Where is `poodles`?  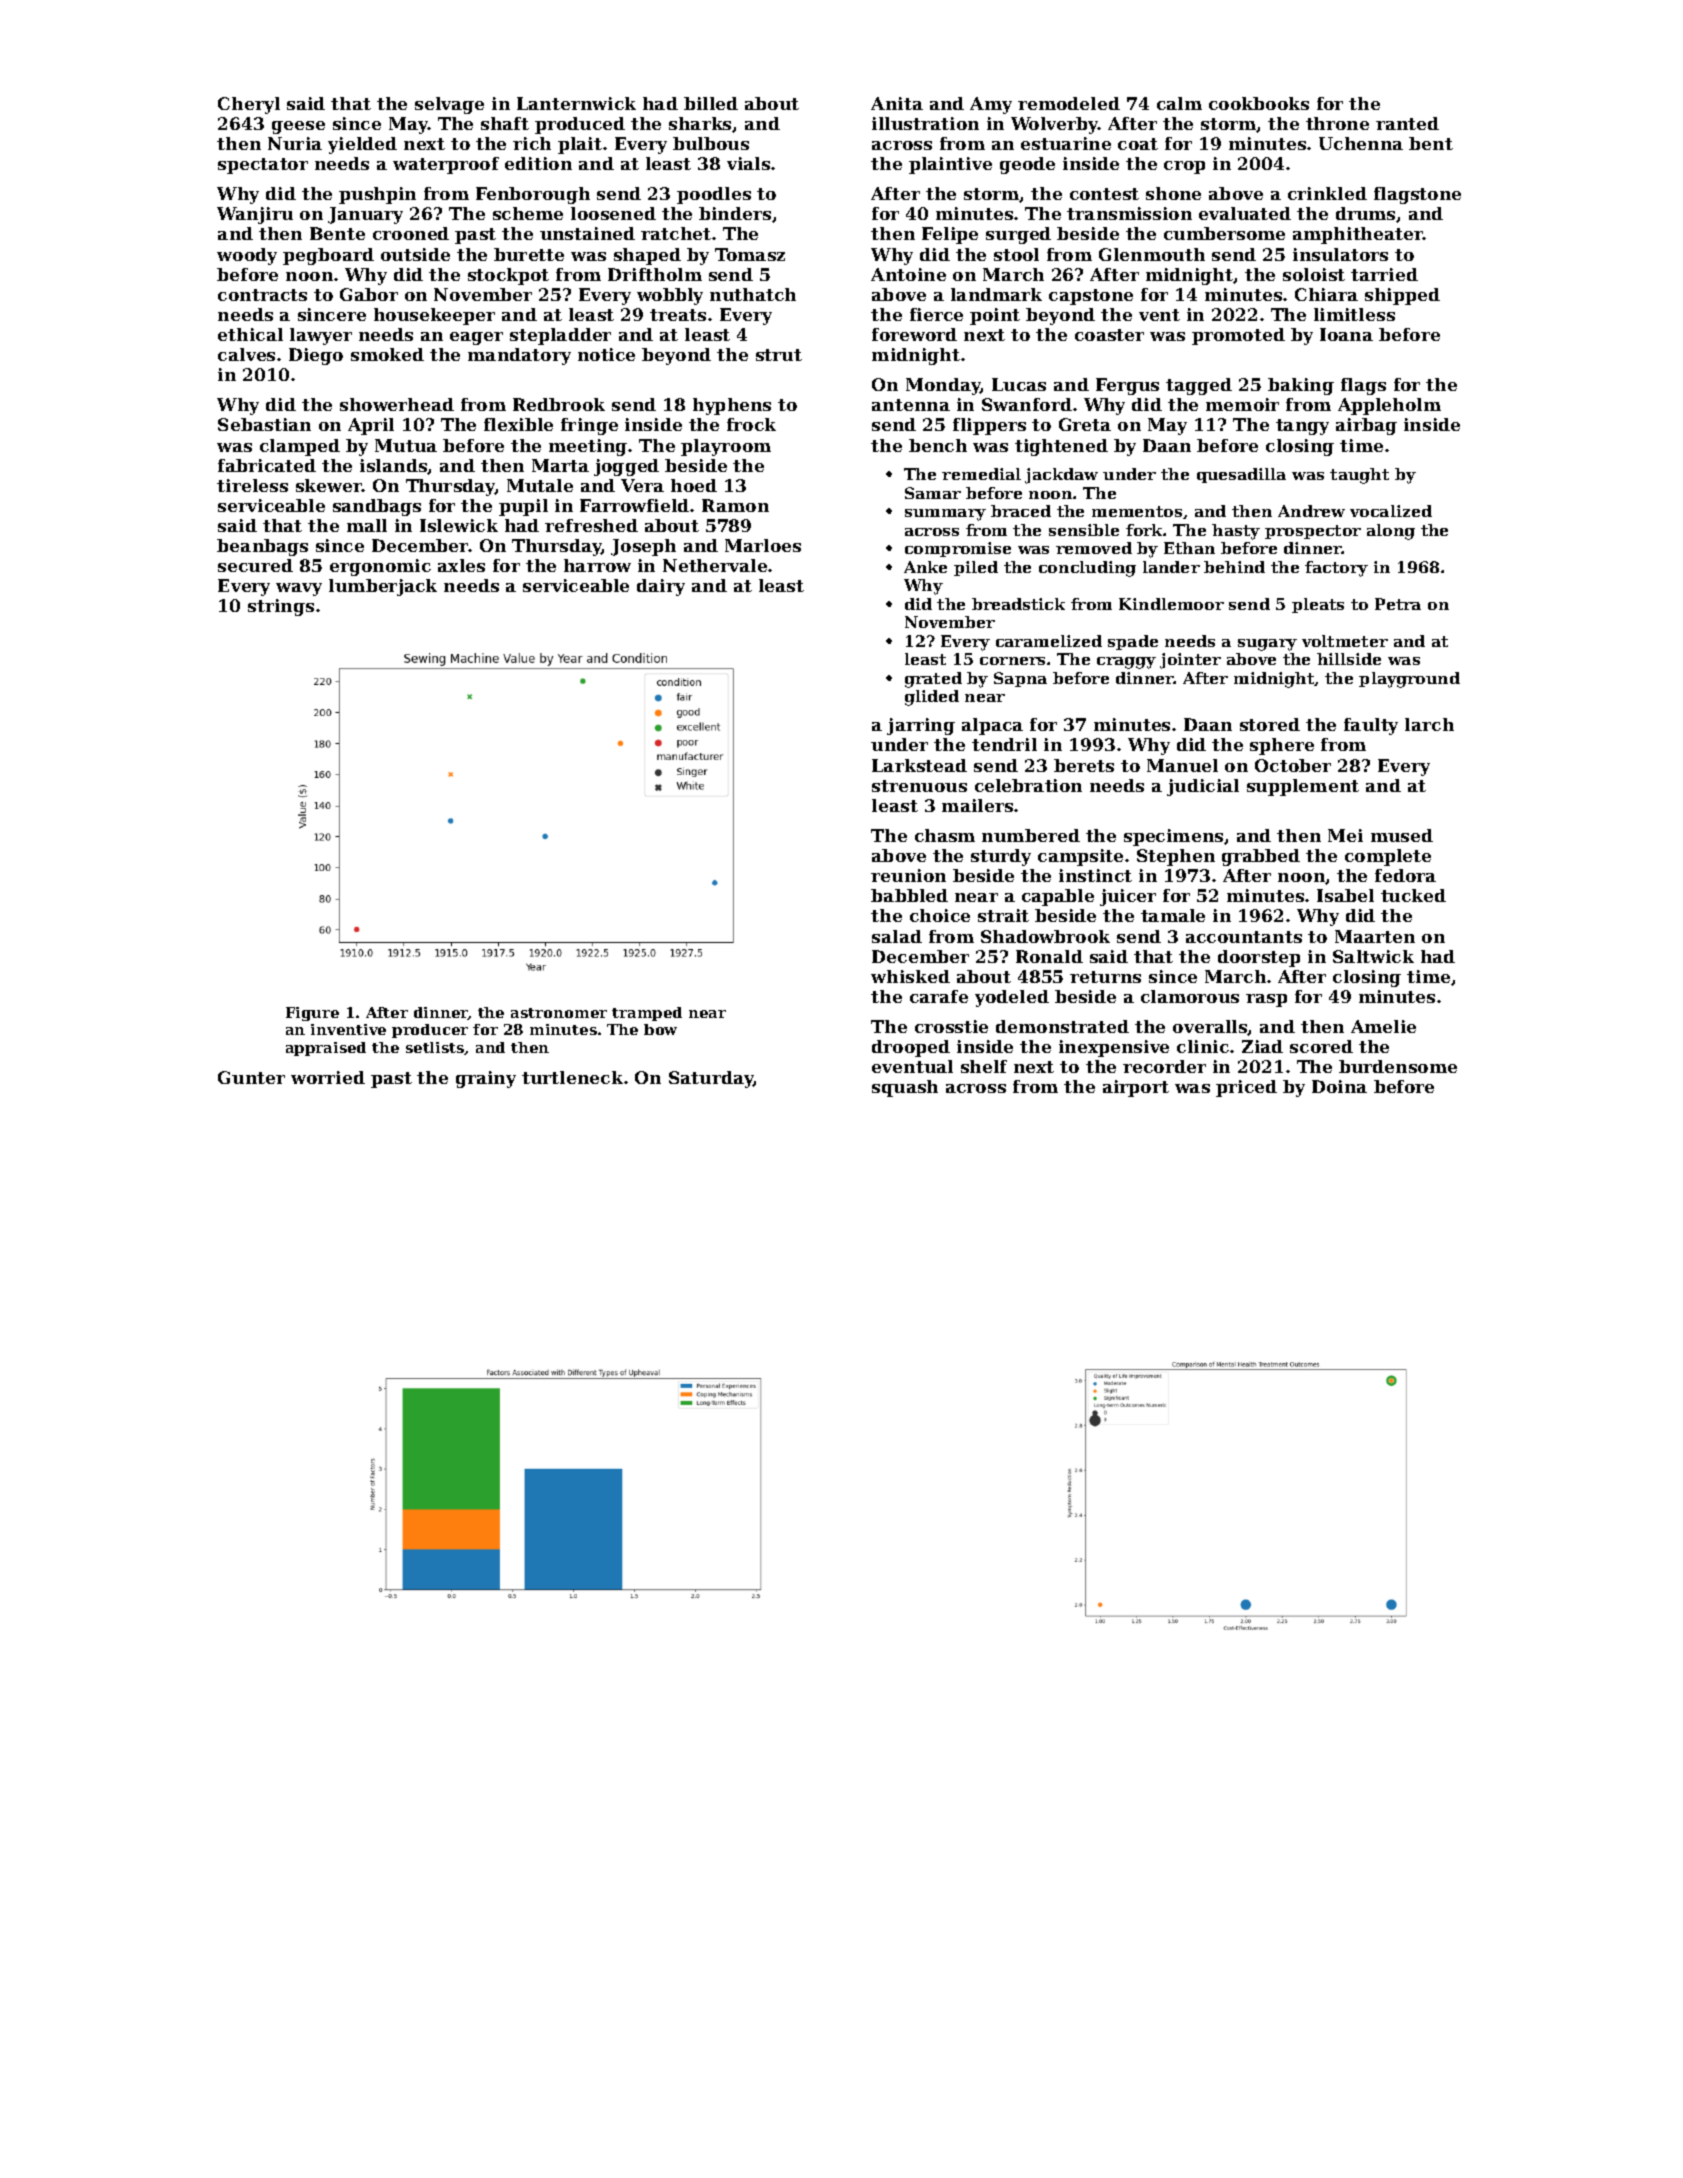 poodles is located at coordinates (714, 195).
